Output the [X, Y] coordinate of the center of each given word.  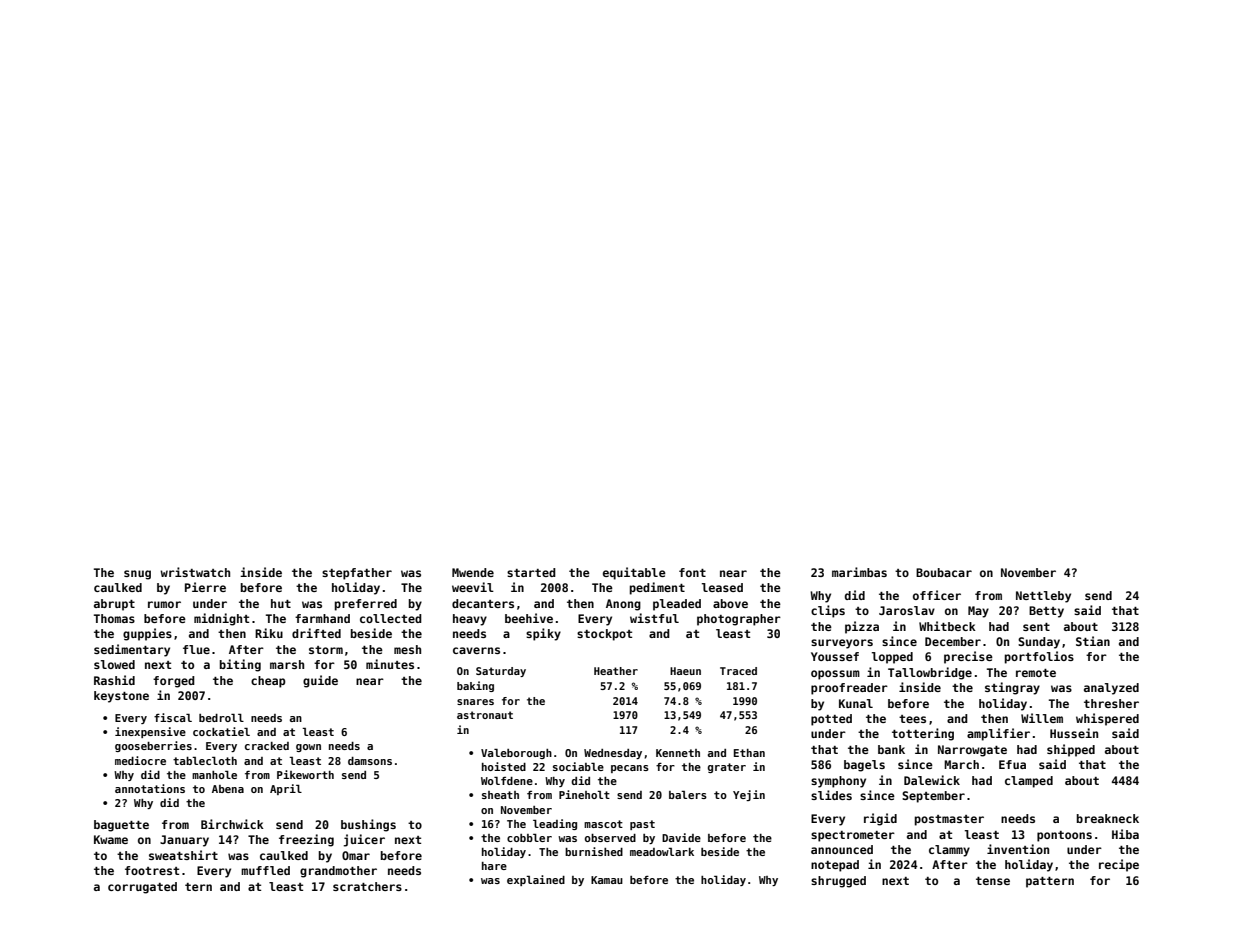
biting [240, 665]
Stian [1093, 641]
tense [993, 881]
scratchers [367, 886]
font [692, 572]
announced [842, 849]
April [286, 789]
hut [281, 603]
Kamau [607, 880]
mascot [603, 824]
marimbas [859, 572]
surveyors [842, 644]
